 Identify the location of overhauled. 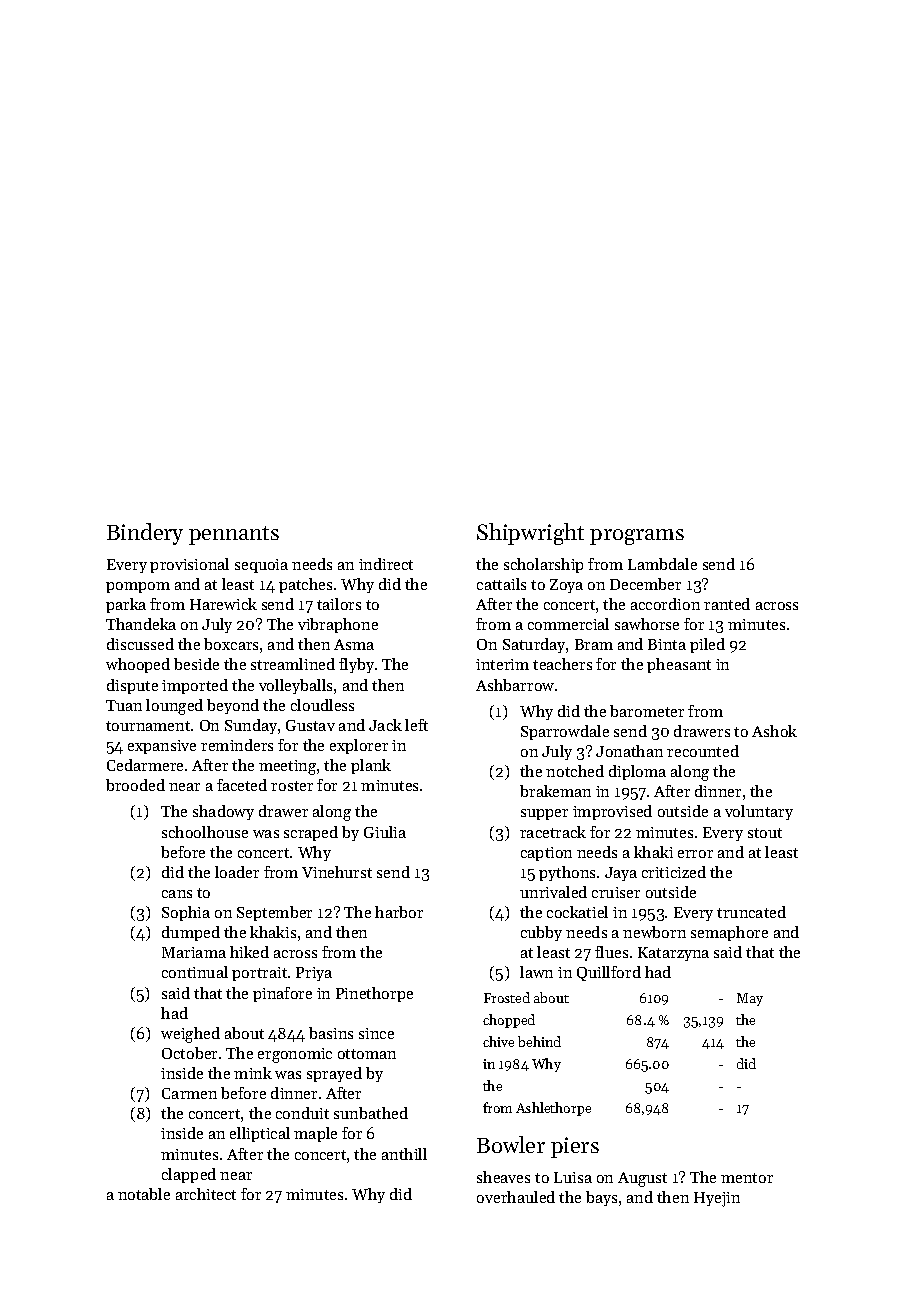
(516, 1197).
